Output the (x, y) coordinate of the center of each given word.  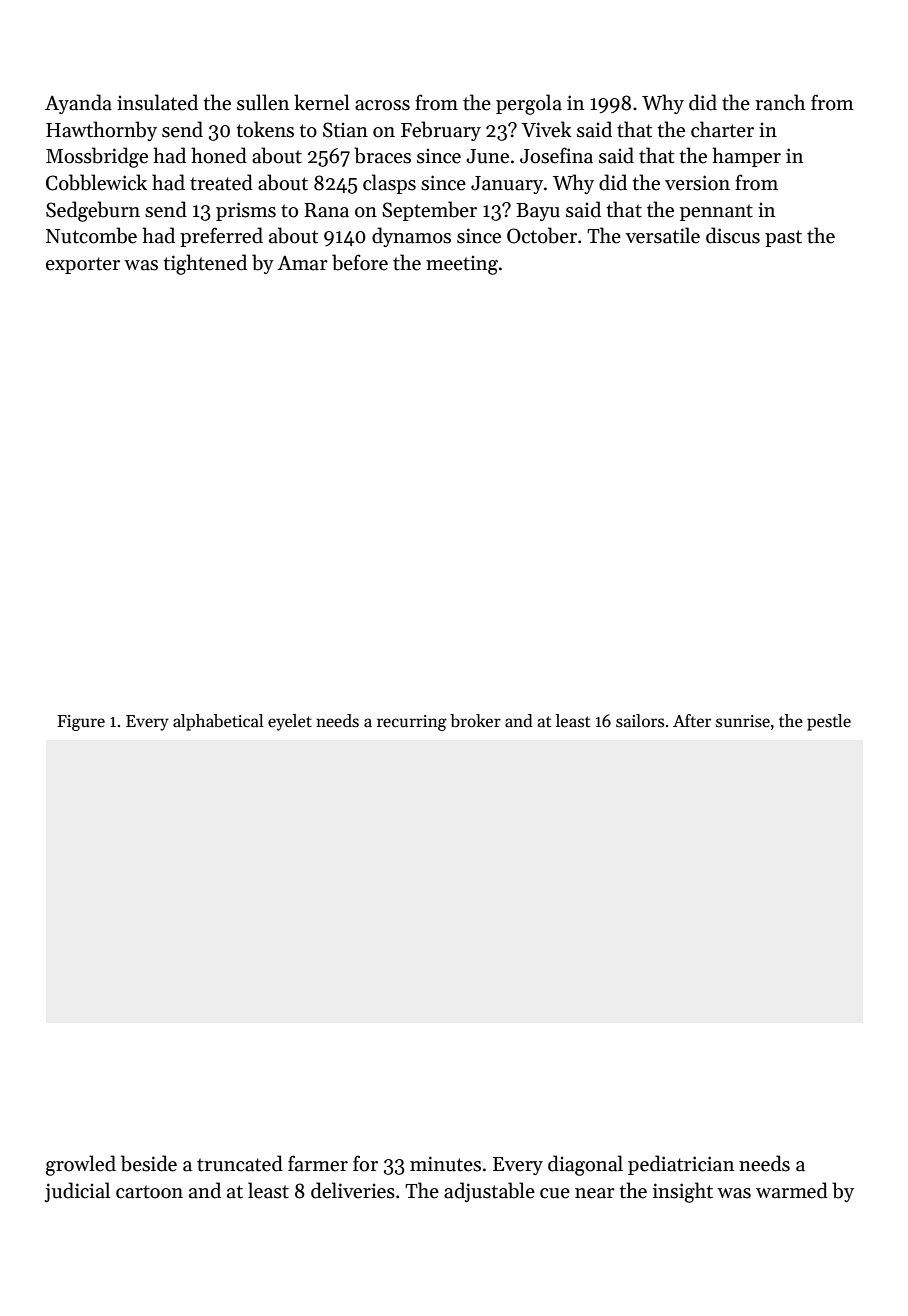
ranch (780, 102)
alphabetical (218, 722)
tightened (205, 264)
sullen (263, 102)
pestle (829, 722)
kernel (322, 102)
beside (149, 1163)
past (783, 238)
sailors (640, 721)
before (360, 262)
